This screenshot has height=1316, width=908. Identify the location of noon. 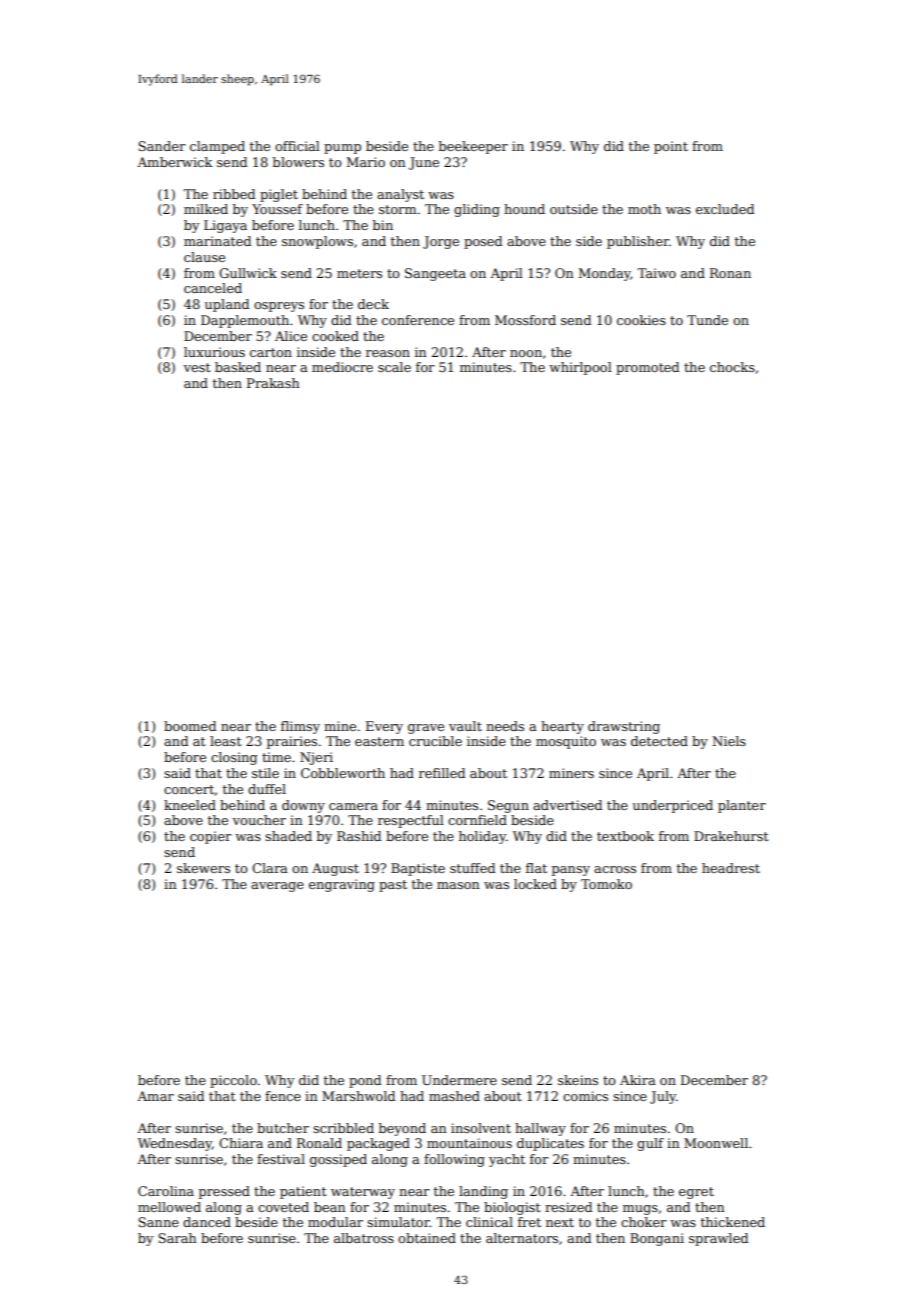
(526, 353).
